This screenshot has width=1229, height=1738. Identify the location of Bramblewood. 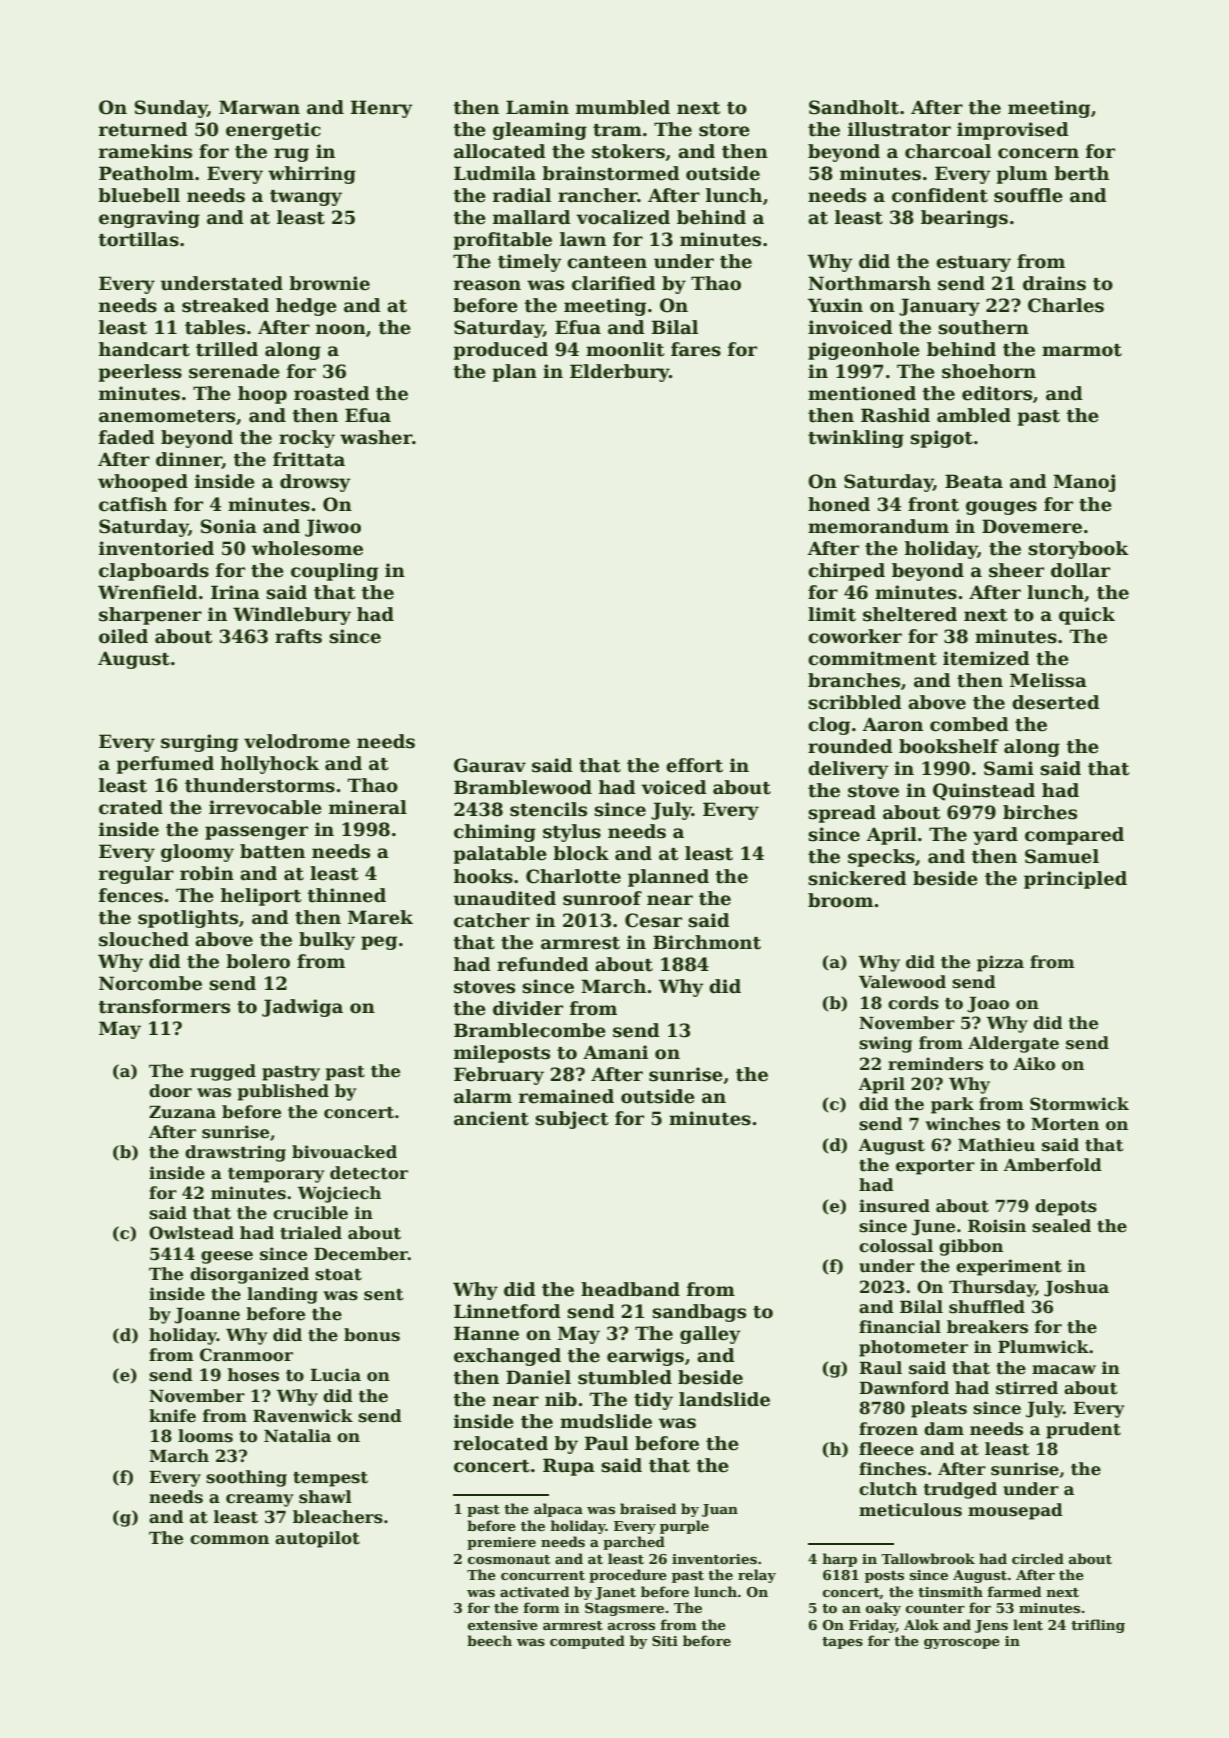
(523, 787).
